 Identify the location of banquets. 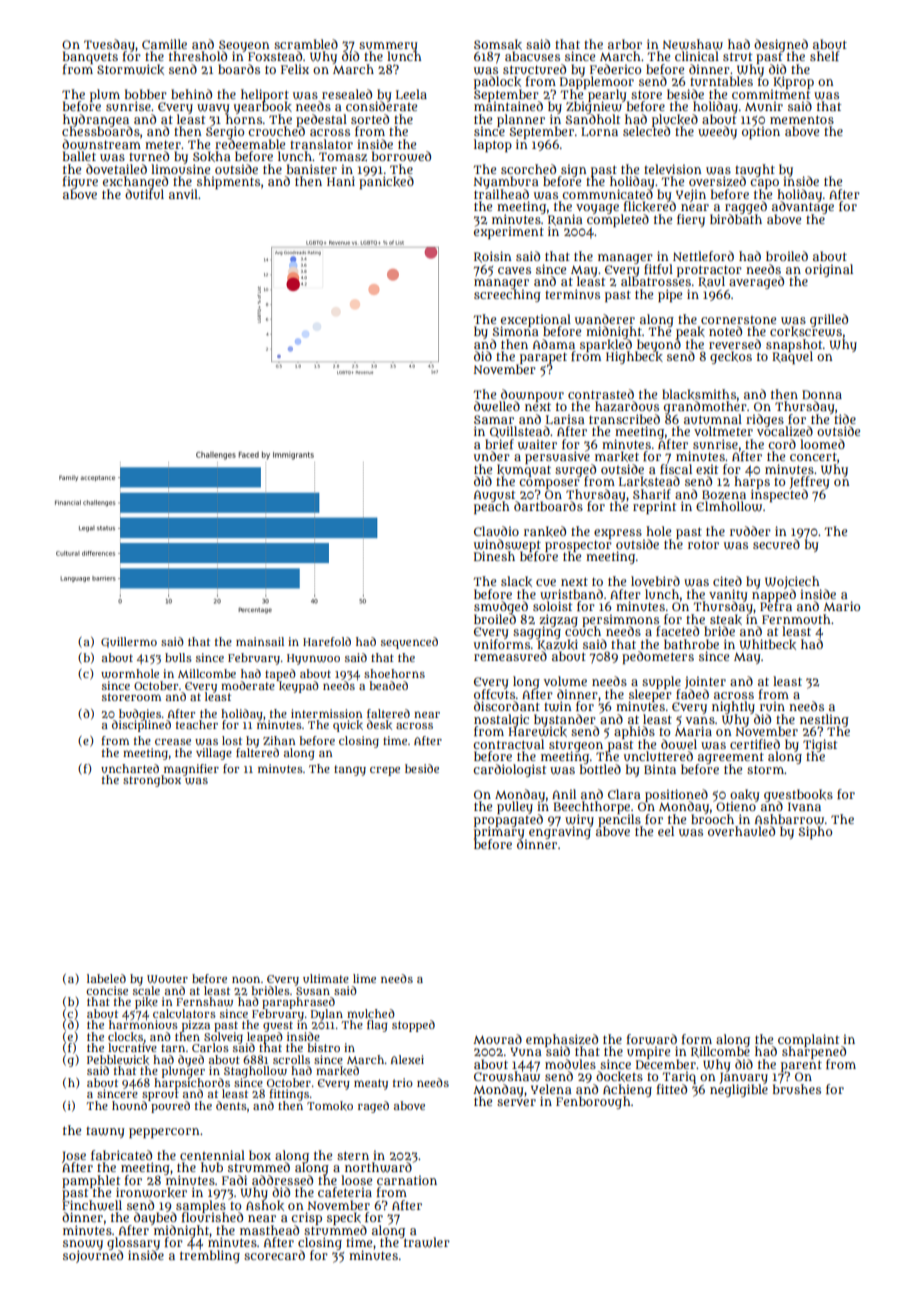
(90, 57).
